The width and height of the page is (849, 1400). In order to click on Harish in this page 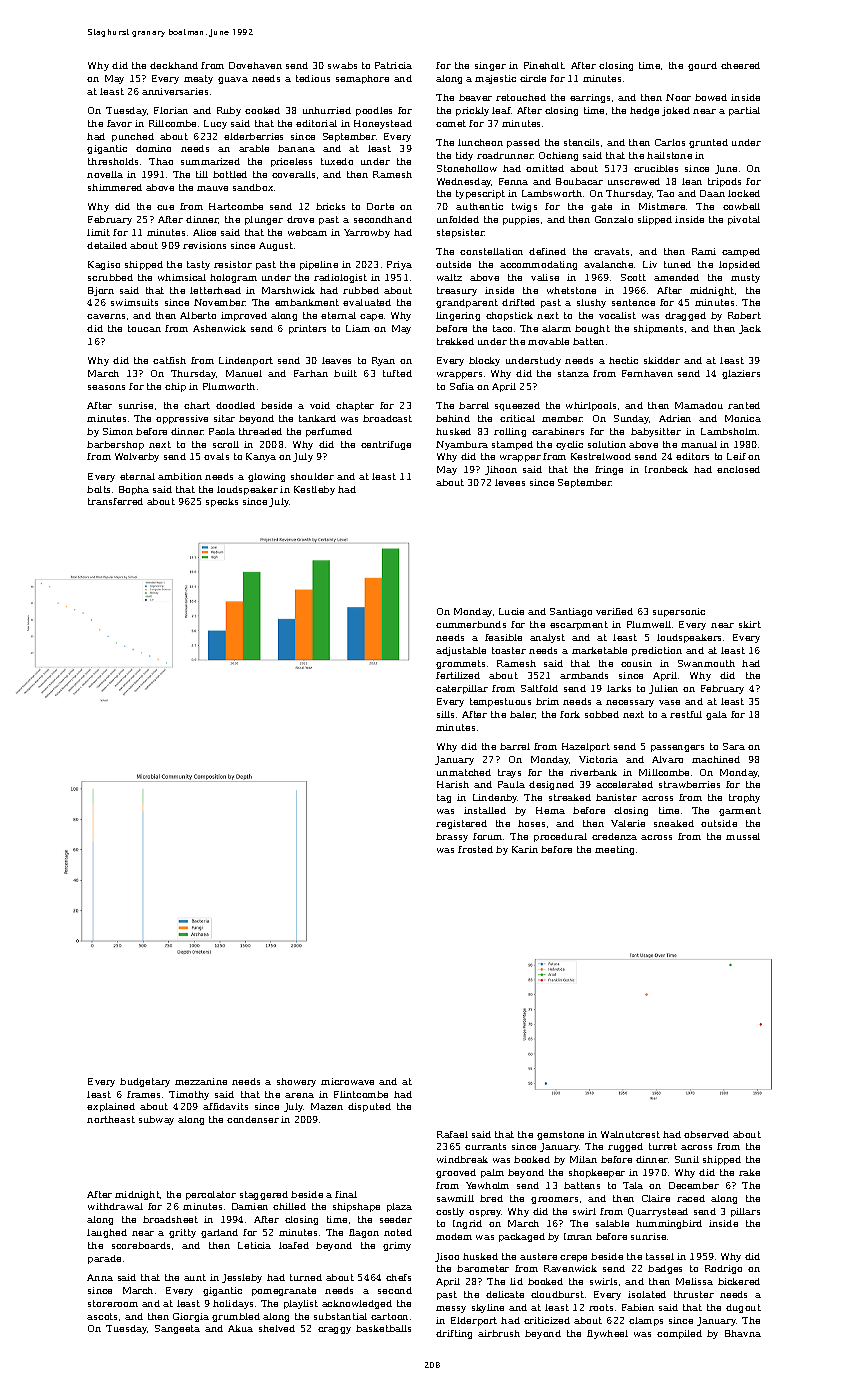, I will do `click(453, 784)`.
